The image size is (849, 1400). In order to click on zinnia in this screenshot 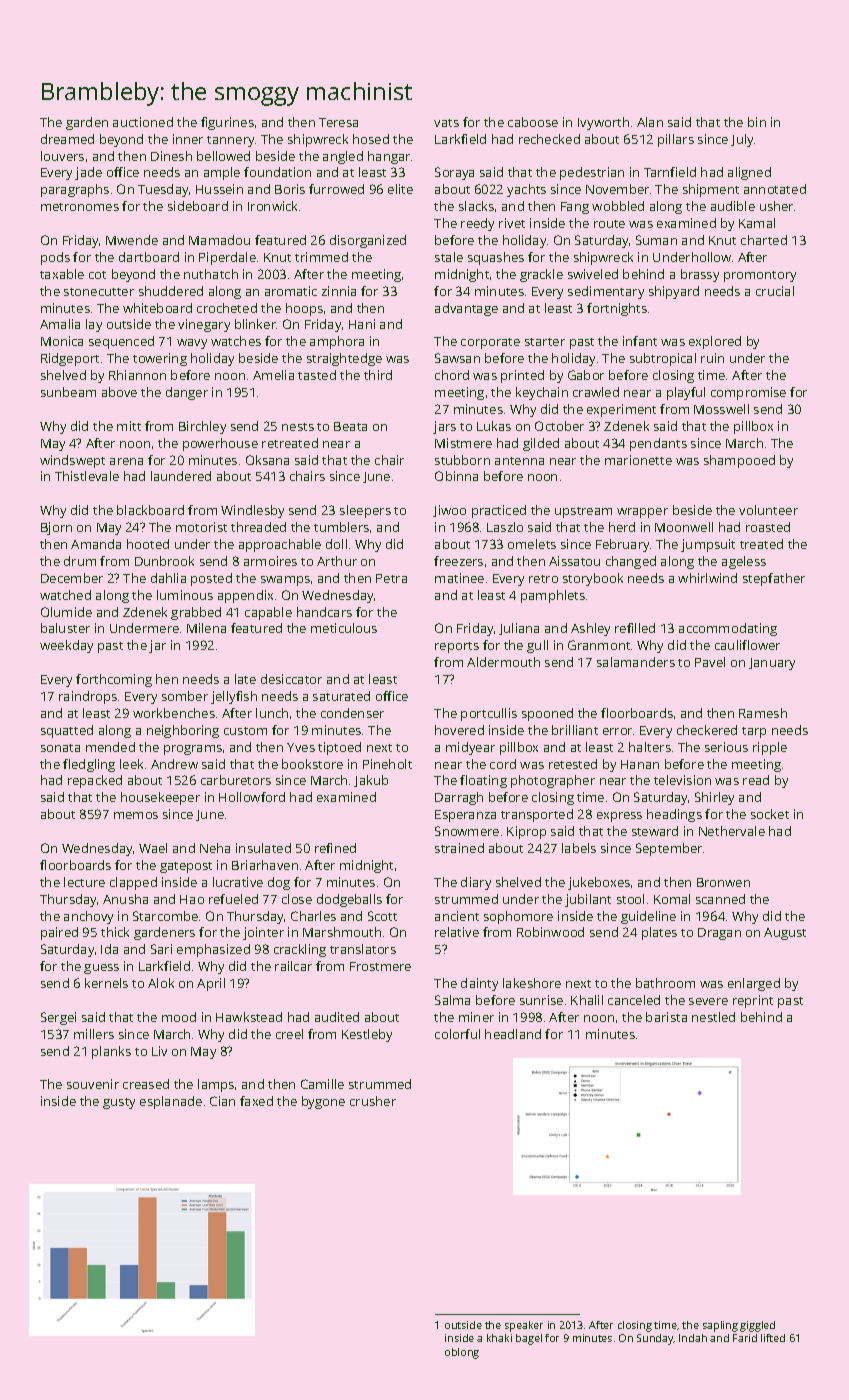, I will do `click(339, 291)`.
